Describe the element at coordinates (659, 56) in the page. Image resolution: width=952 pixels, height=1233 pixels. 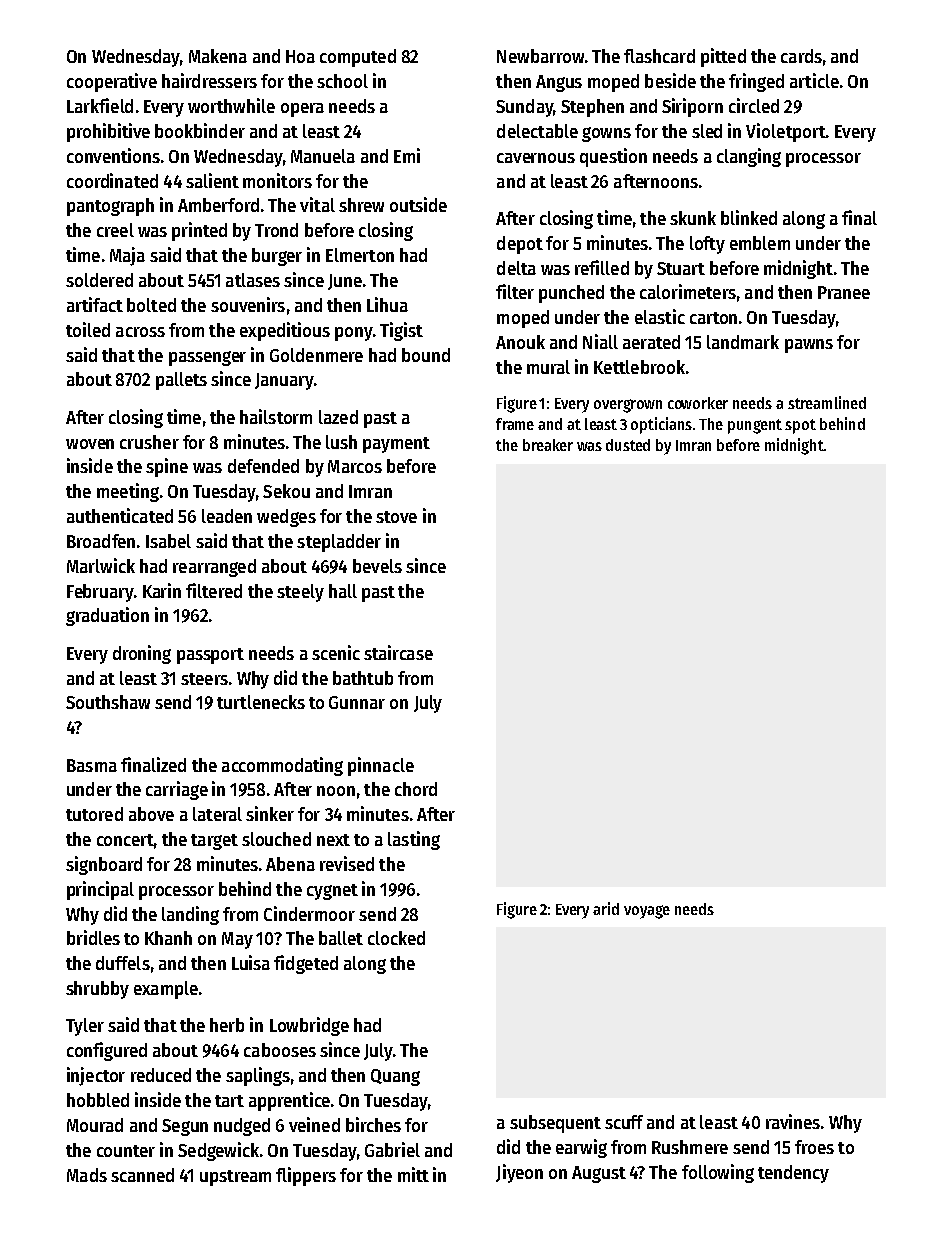
I see `flashcard` at that location.
